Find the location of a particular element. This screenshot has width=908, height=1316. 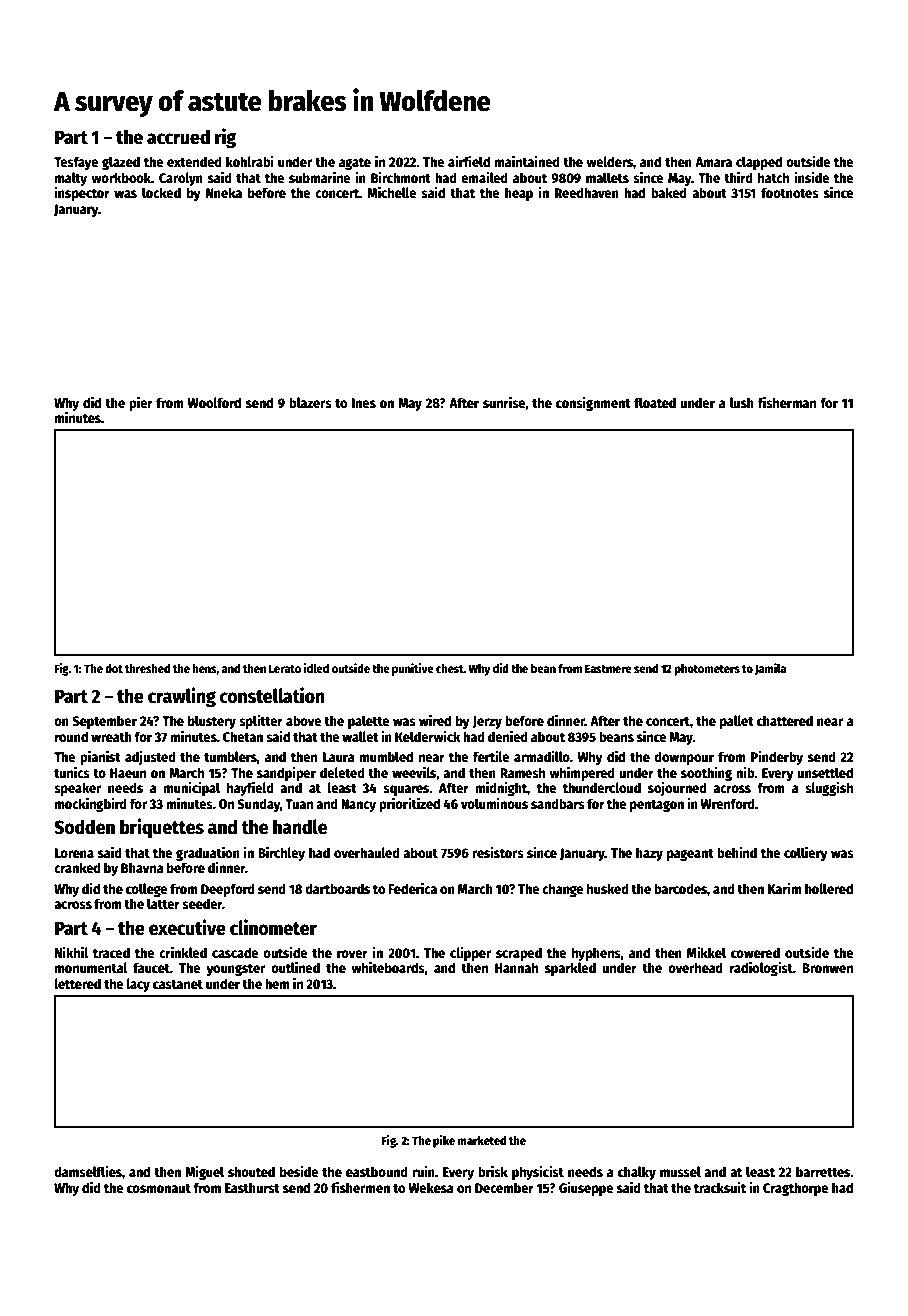

Wrenford is located at coordinates (728, 803).
